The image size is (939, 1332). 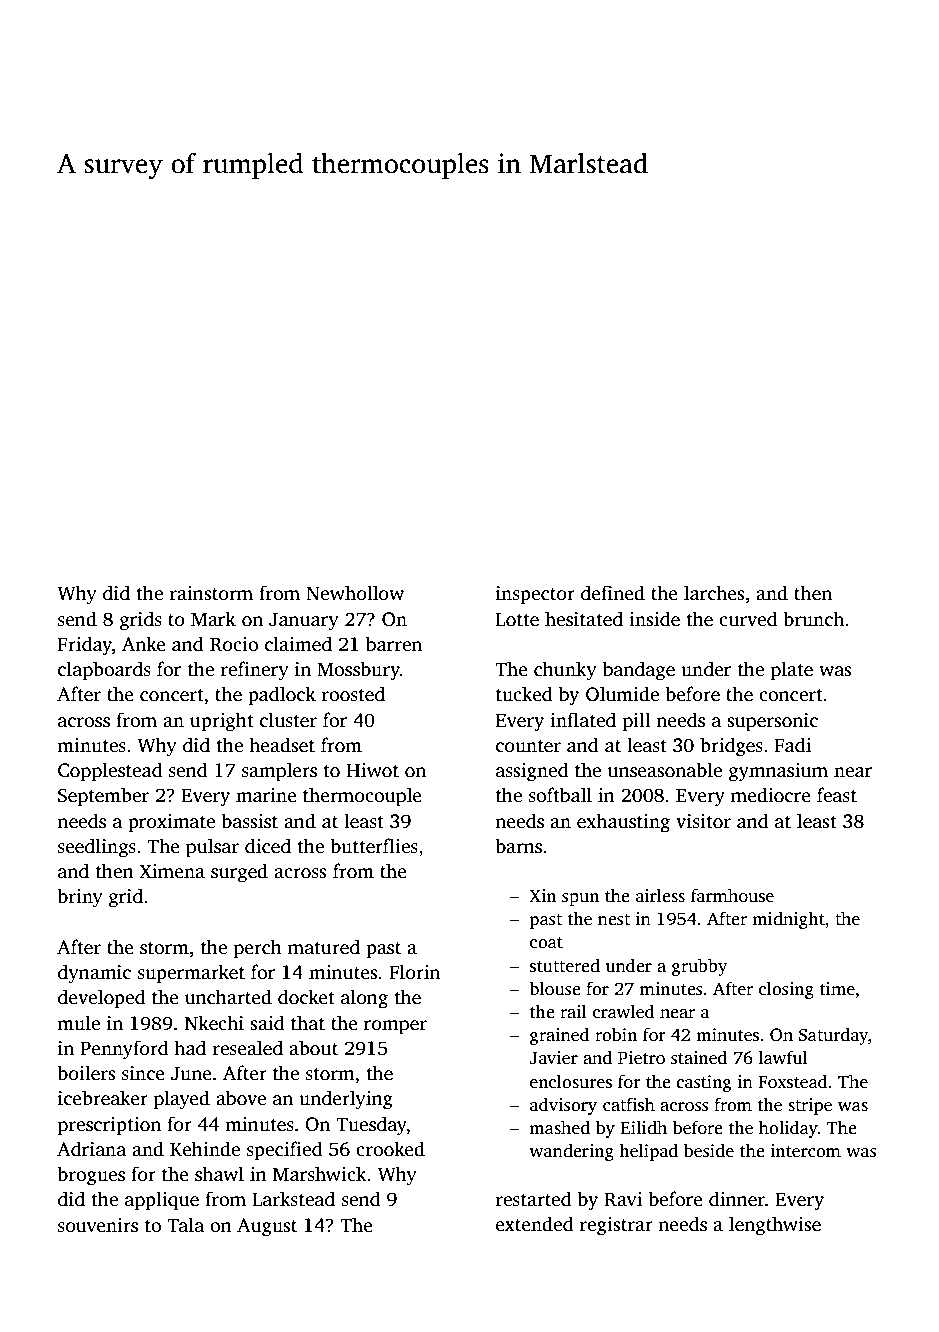 What do you see at coordinates (535, 595) in the image?
I see `inspector` at bounding box center [535, 595].
